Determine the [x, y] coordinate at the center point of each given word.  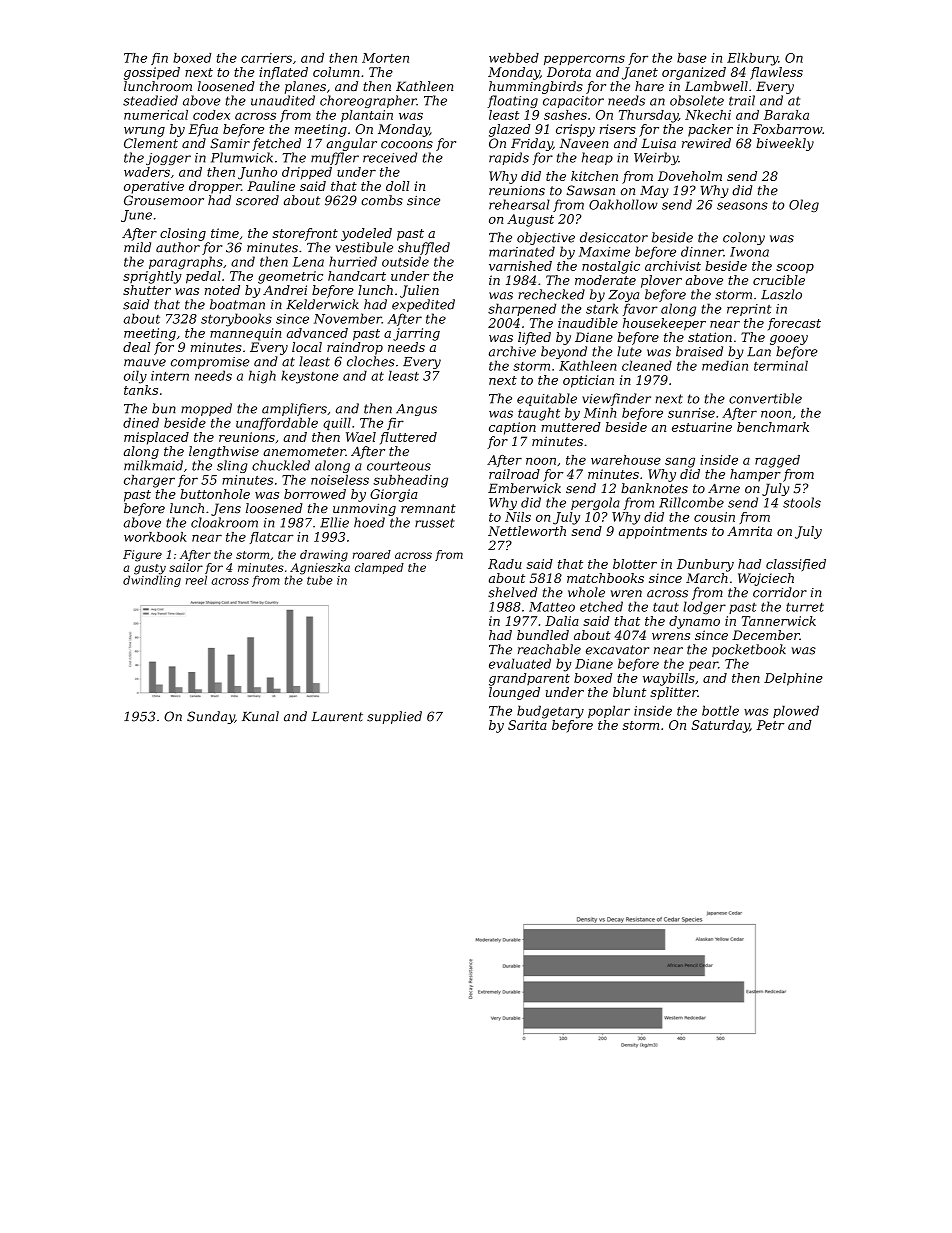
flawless [776, 73]
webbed [514, 58]
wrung [144, 132]
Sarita [527, 725]
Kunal [260, 716]
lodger [704, 608]
